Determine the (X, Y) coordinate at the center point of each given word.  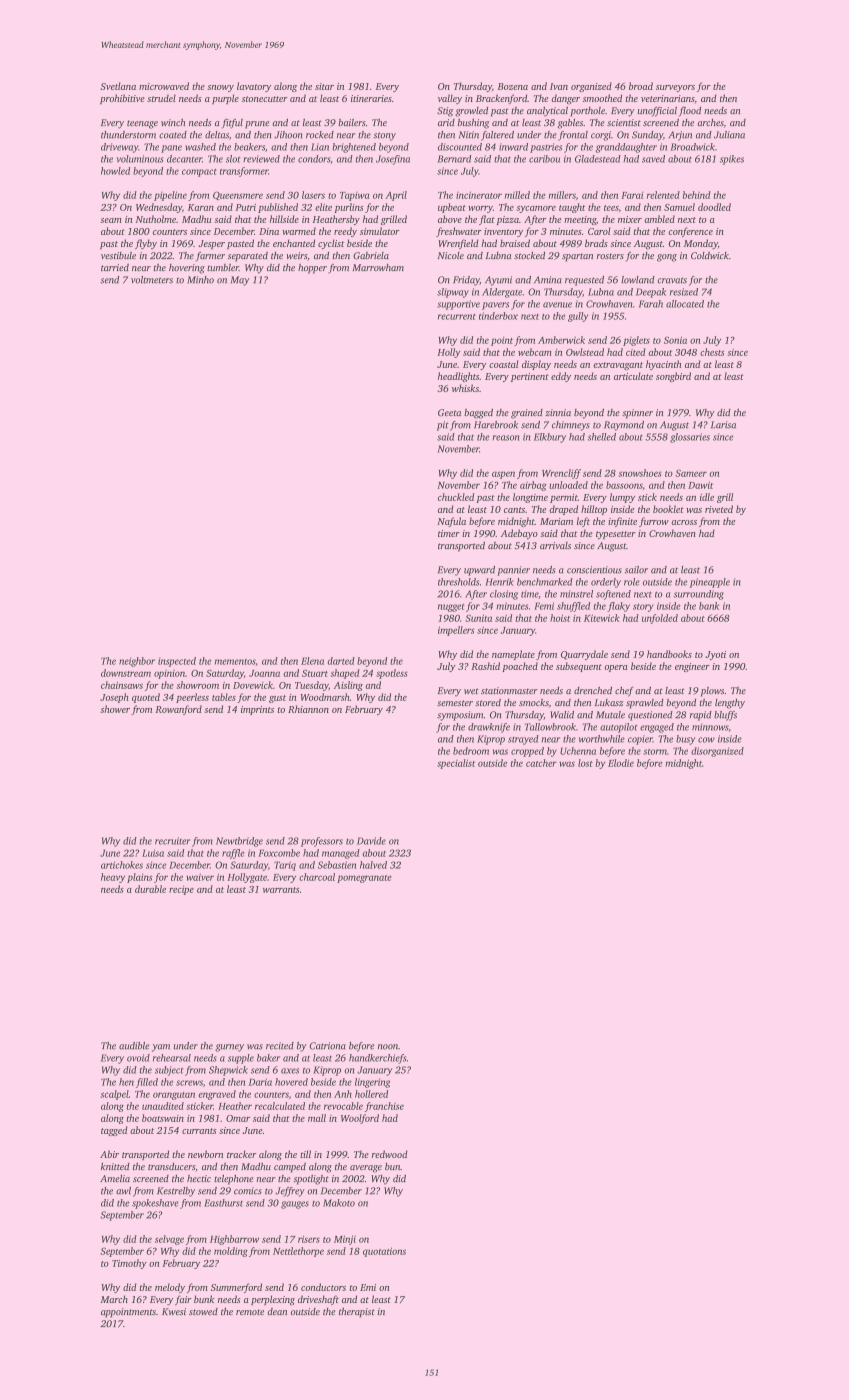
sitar (324, 86)
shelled (602, 437)
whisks (465, 388)
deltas (217, 135)
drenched (593, 690)
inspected (177, 662)
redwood (390, 1154)
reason (506, 438)
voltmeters (152, 280)
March (114, 1299)
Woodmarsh (325, 697)
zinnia (558, 412)
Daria (260, 1082)
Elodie (621, 763)
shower (115, 709)
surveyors (675, 88)
